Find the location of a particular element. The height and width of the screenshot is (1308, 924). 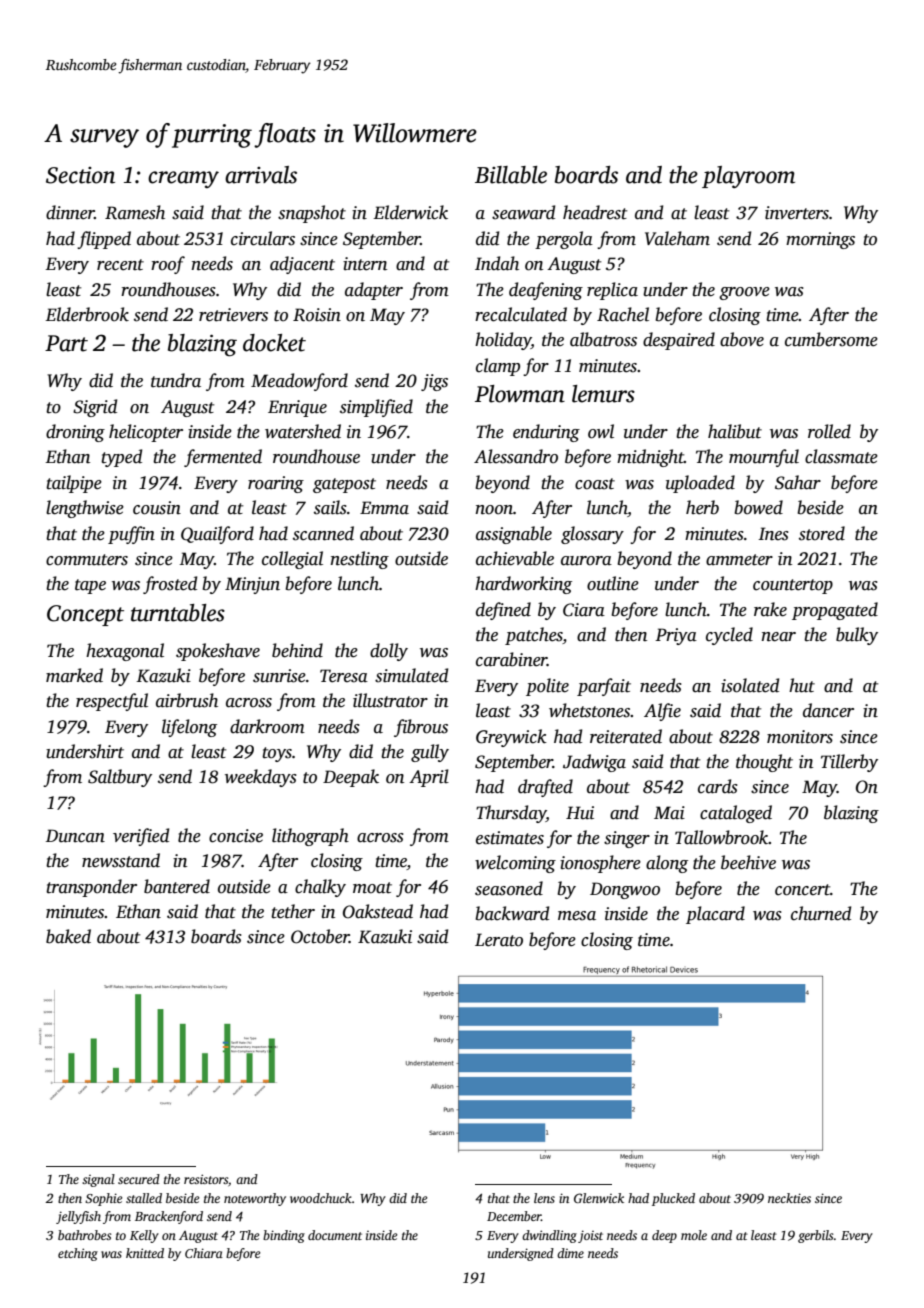

midnight is located at coordinates (650, 458).
